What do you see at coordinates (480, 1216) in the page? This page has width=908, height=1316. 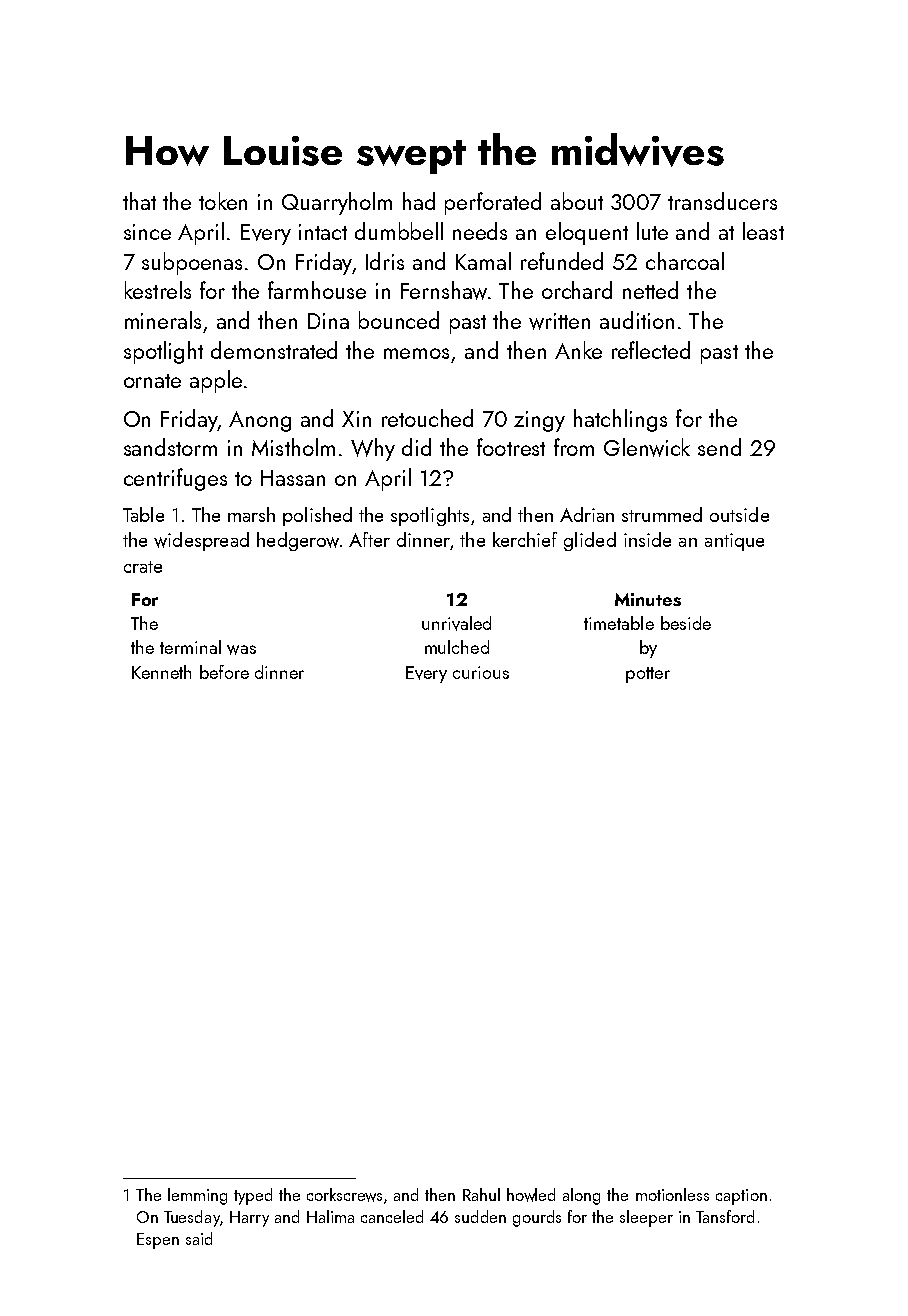 I see `sudden` at bounding box center [480, 1216].
